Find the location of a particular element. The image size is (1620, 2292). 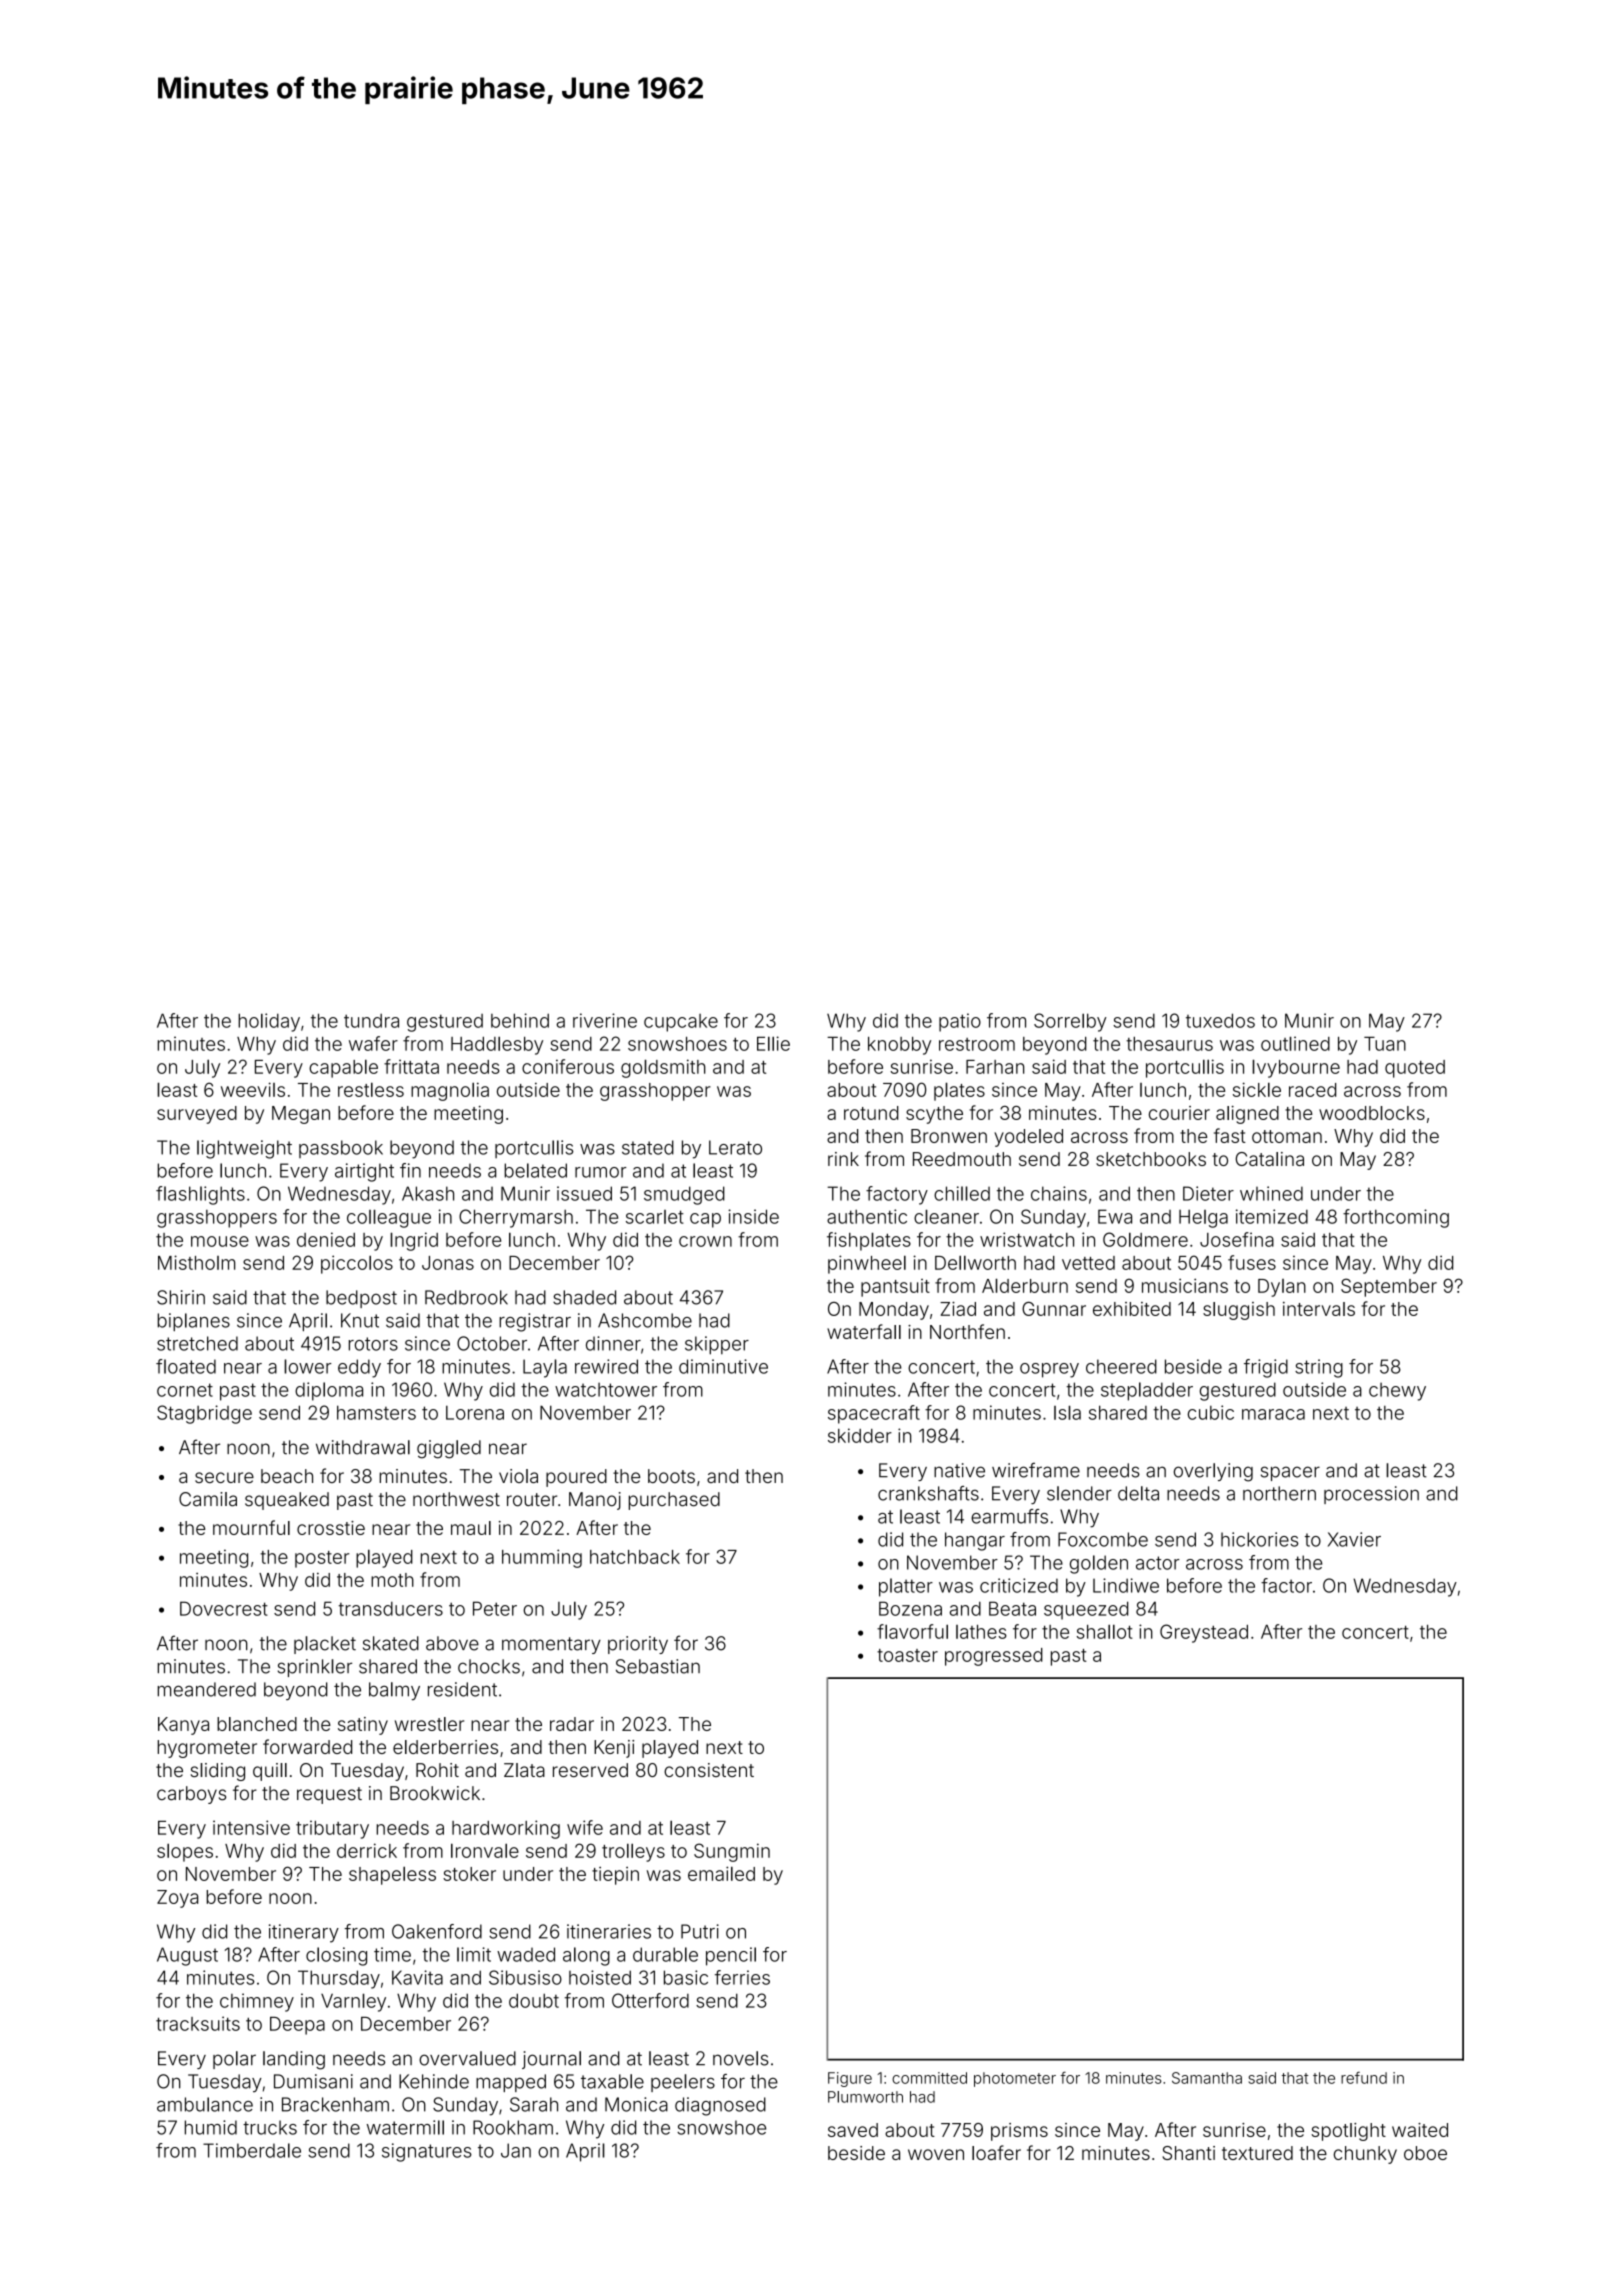

Sebastian is located at coordinates (658, 1666).
